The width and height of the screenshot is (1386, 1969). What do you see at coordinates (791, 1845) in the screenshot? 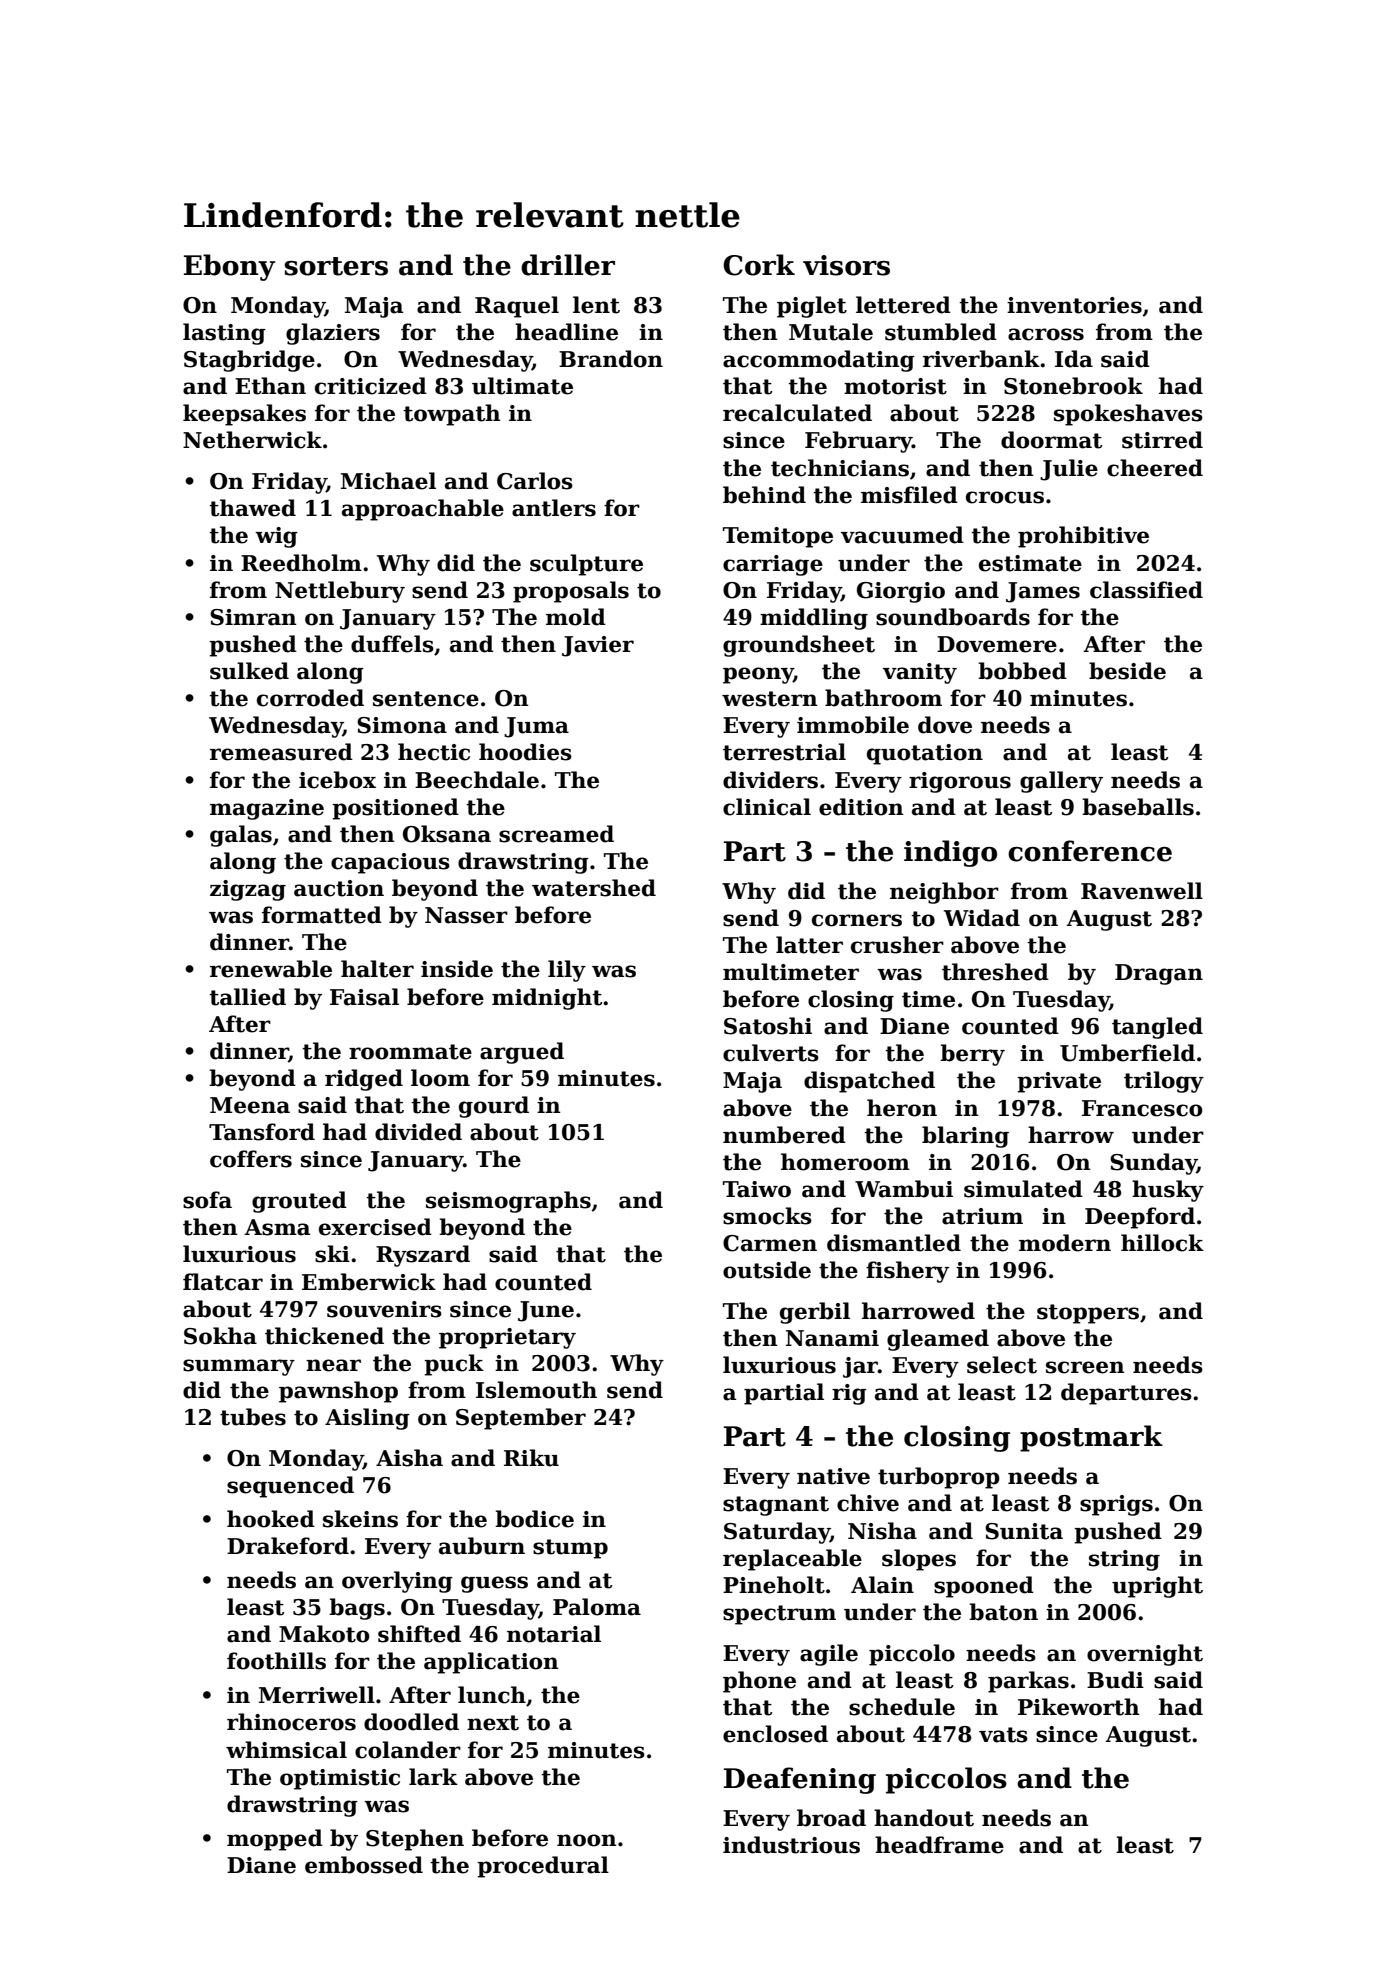
I see `industrious` at bounding box center [791, 1845].
